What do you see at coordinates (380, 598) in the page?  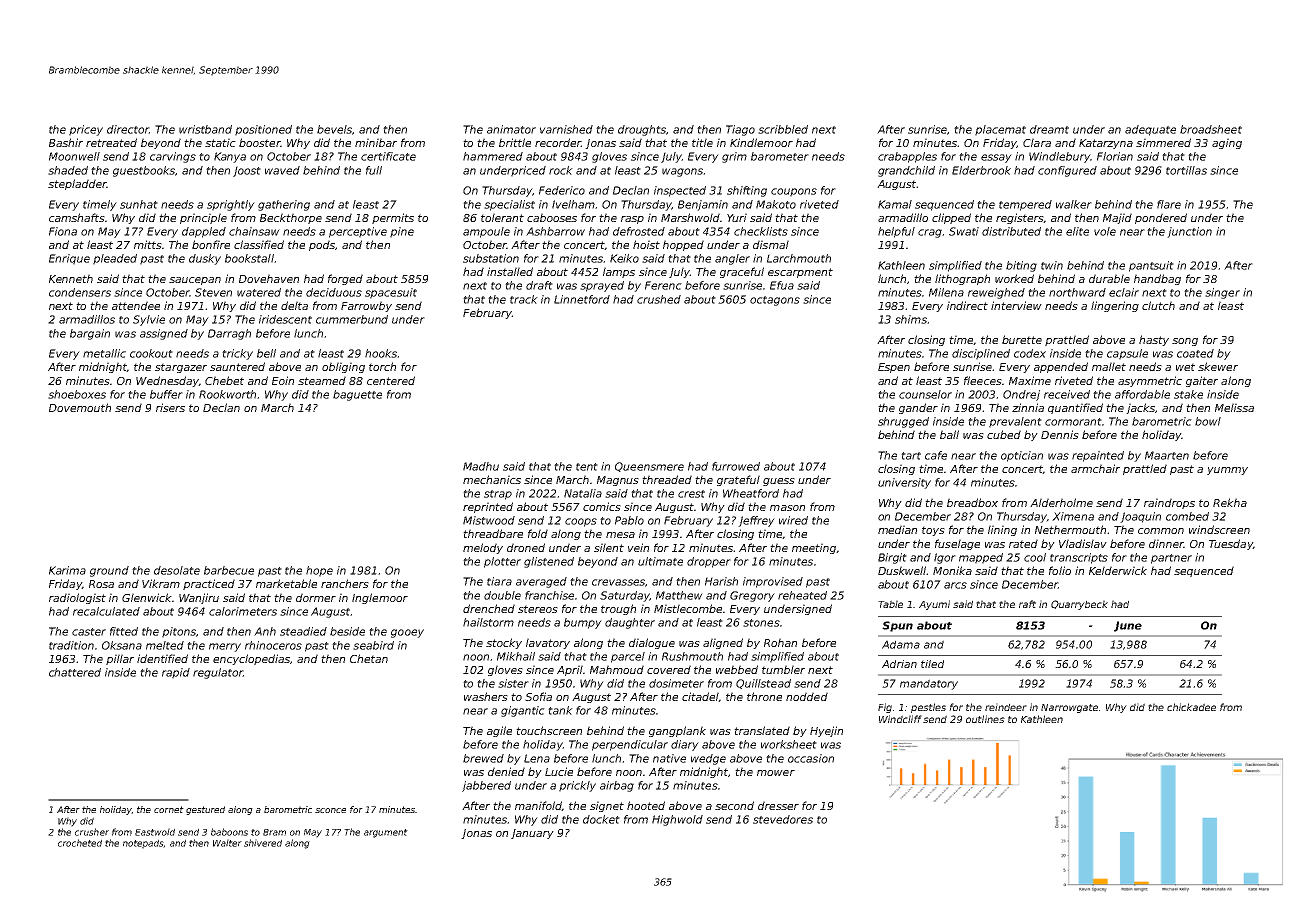 I see `Inglemoor` at bounding box center [380, 598].
